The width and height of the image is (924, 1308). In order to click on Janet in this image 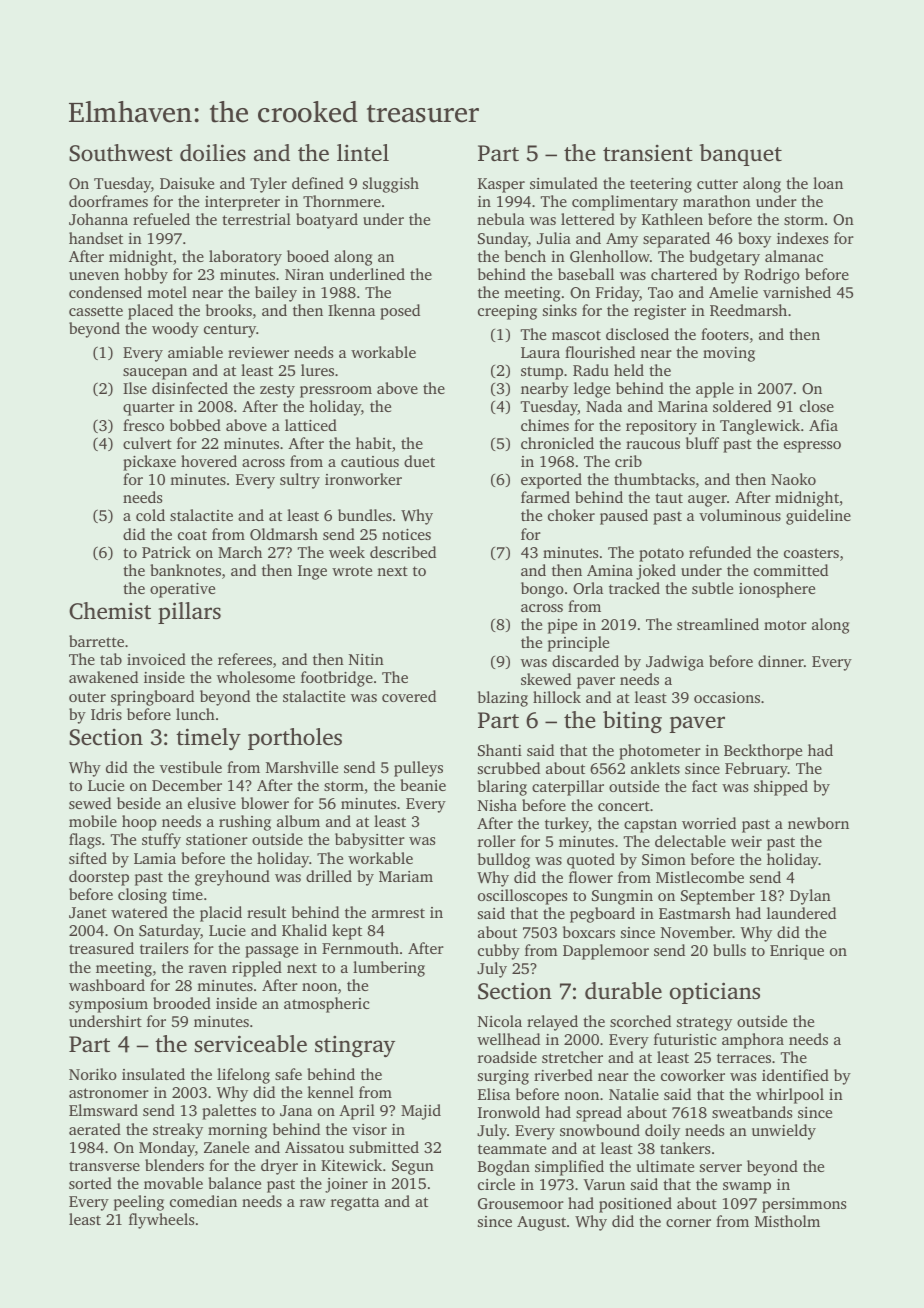, I will do `click(88, 912)`.
